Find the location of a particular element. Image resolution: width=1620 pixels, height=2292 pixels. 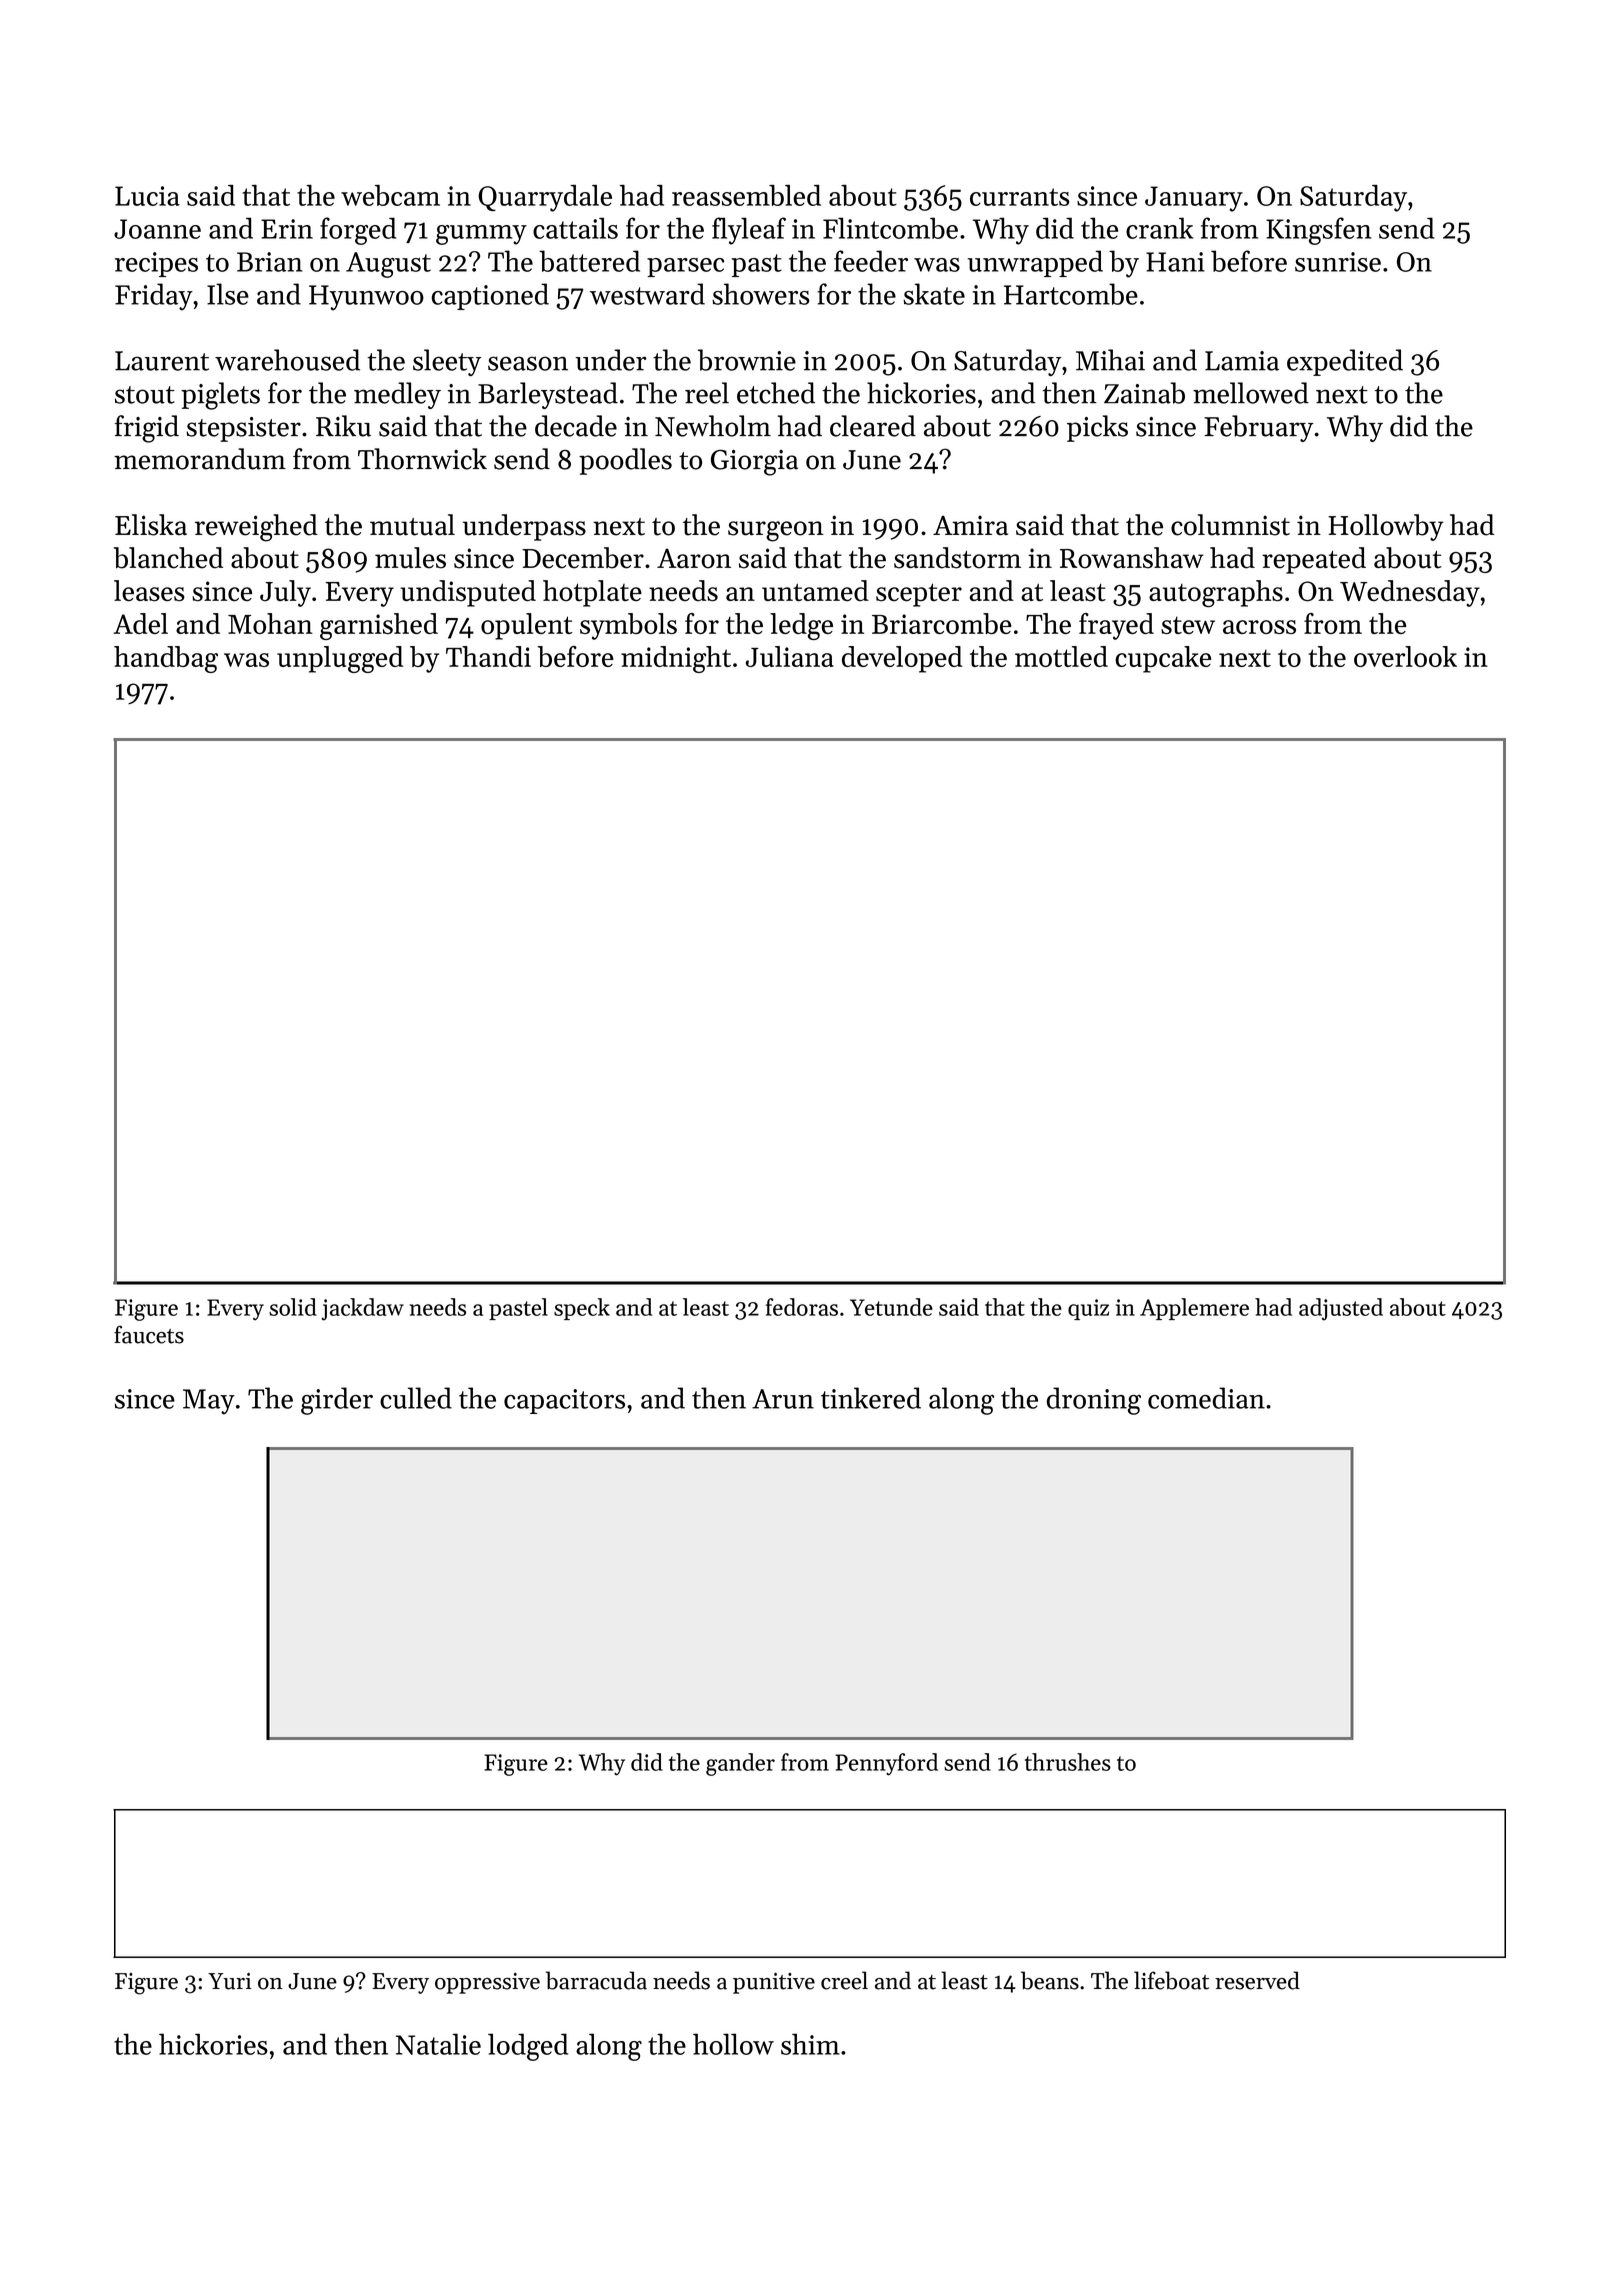

Flintcombe is located at coordinates (890, 228).
